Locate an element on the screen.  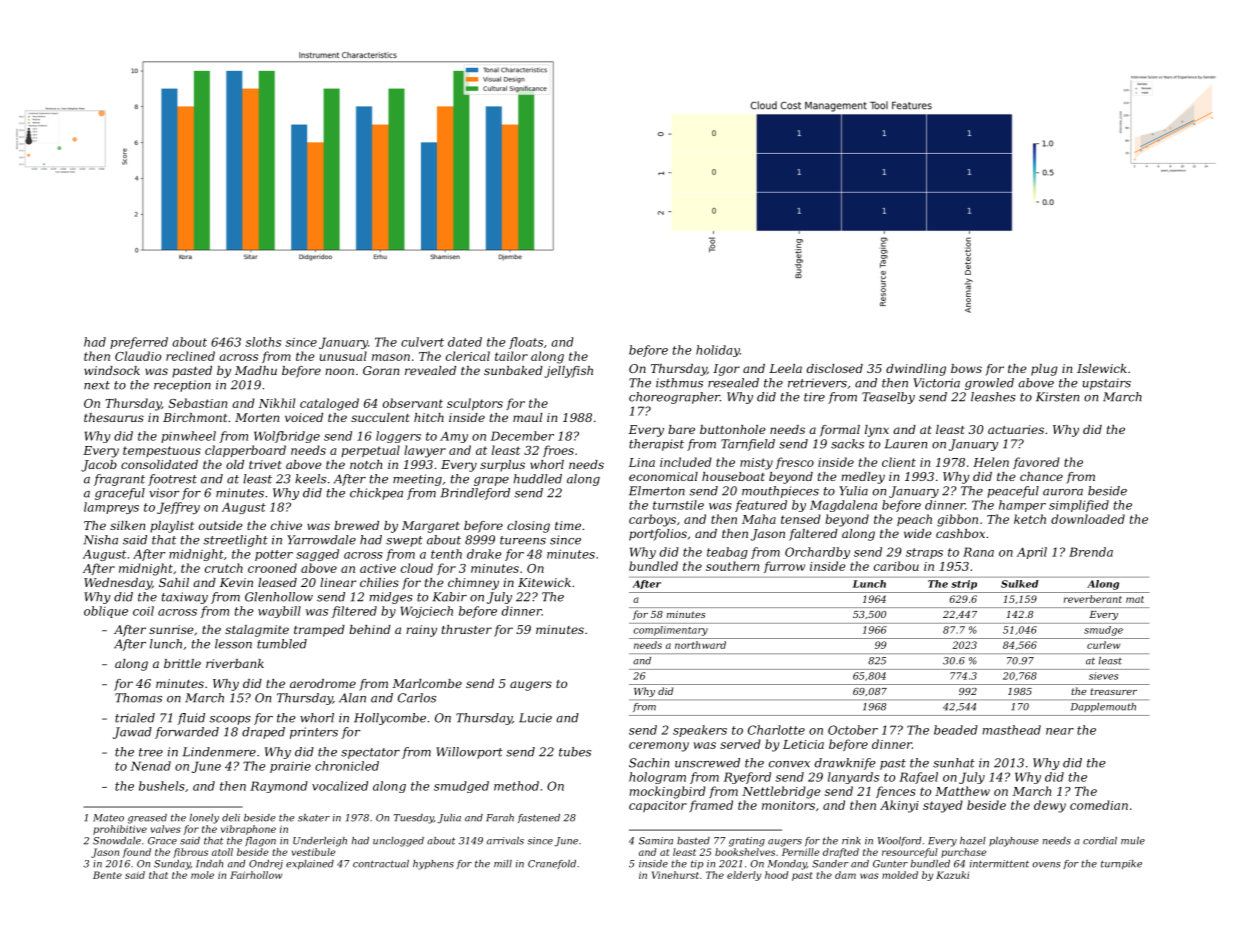
windsock is located at coordinates (112, 370).
